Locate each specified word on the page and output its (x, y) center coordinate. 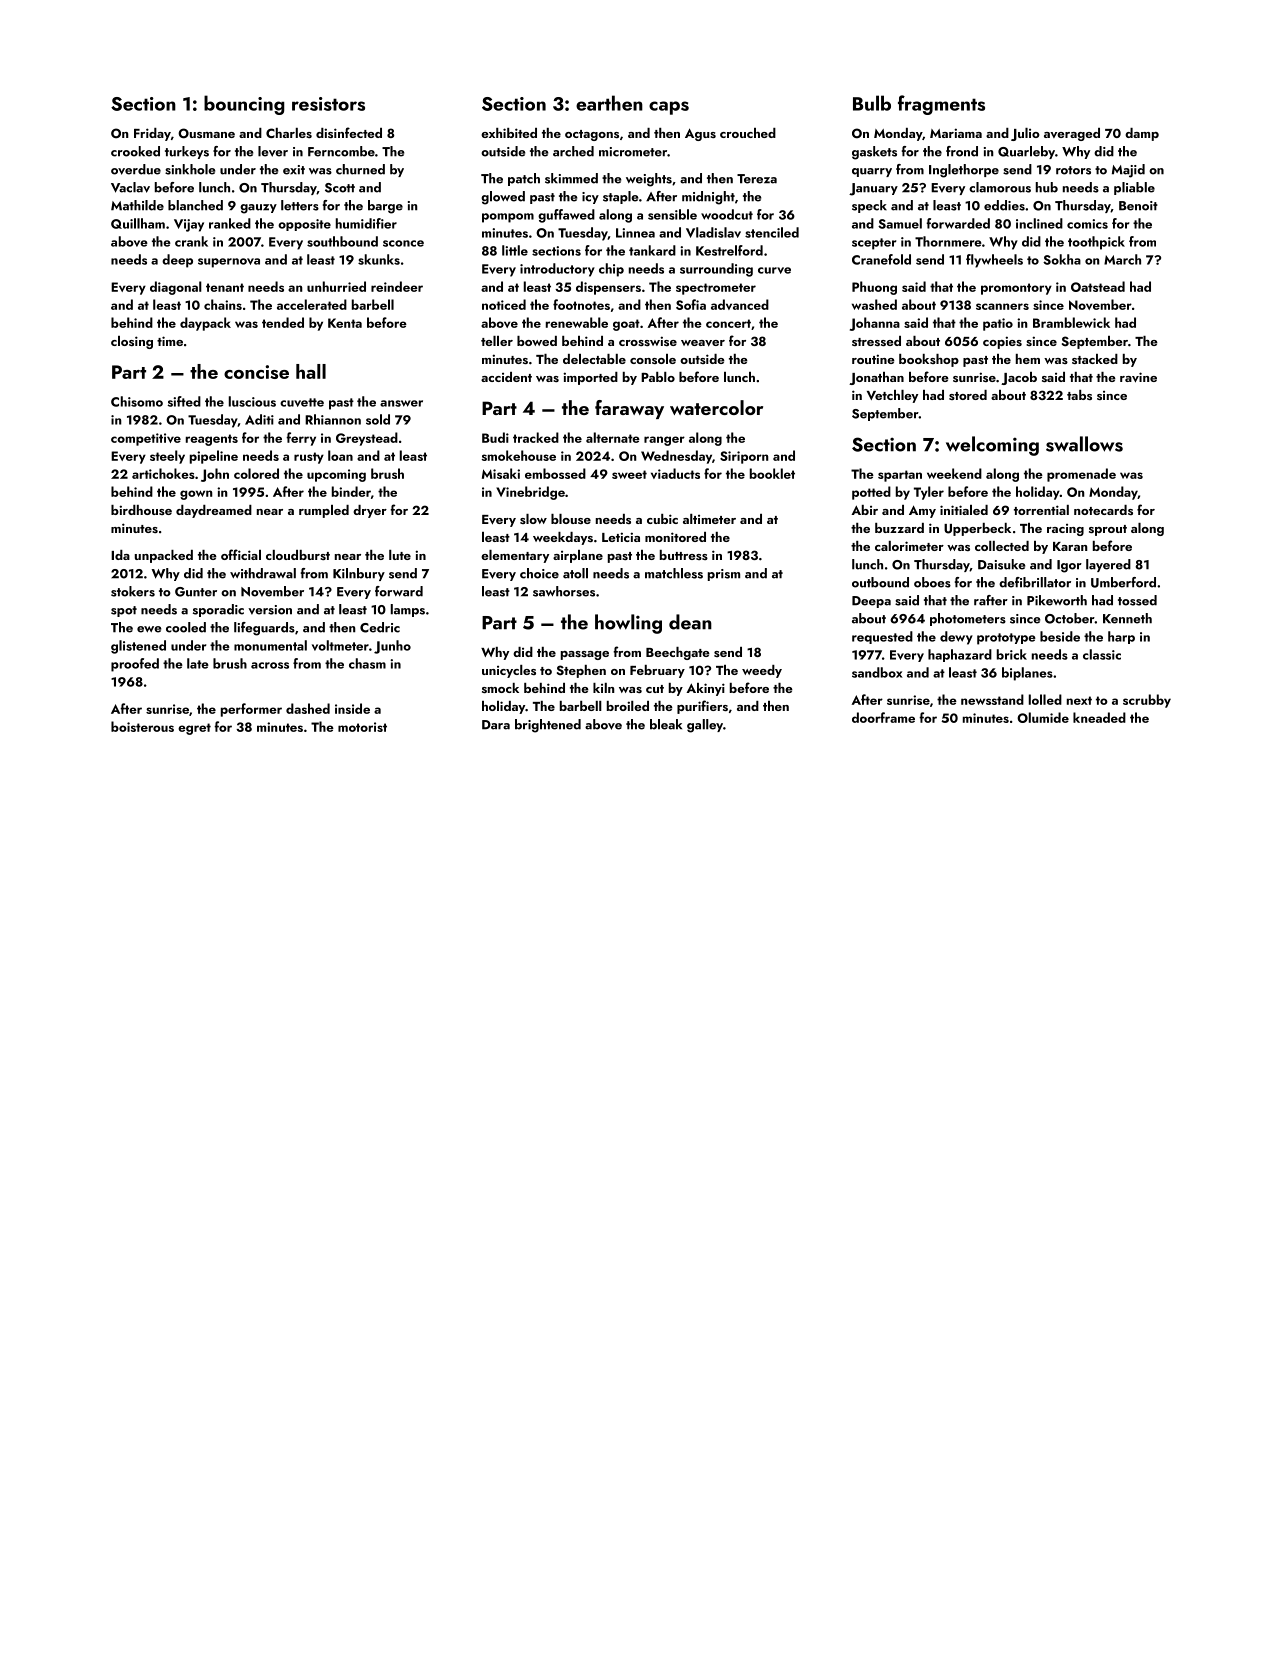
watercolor (716, 407)
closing (132, 342)
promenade (1081, 475)
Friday (152, 134)
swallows (1084, 444)
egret (194, 729)
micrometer (633, 152)
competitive (146, 439)
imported (590, 378)
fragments (941, 105)
